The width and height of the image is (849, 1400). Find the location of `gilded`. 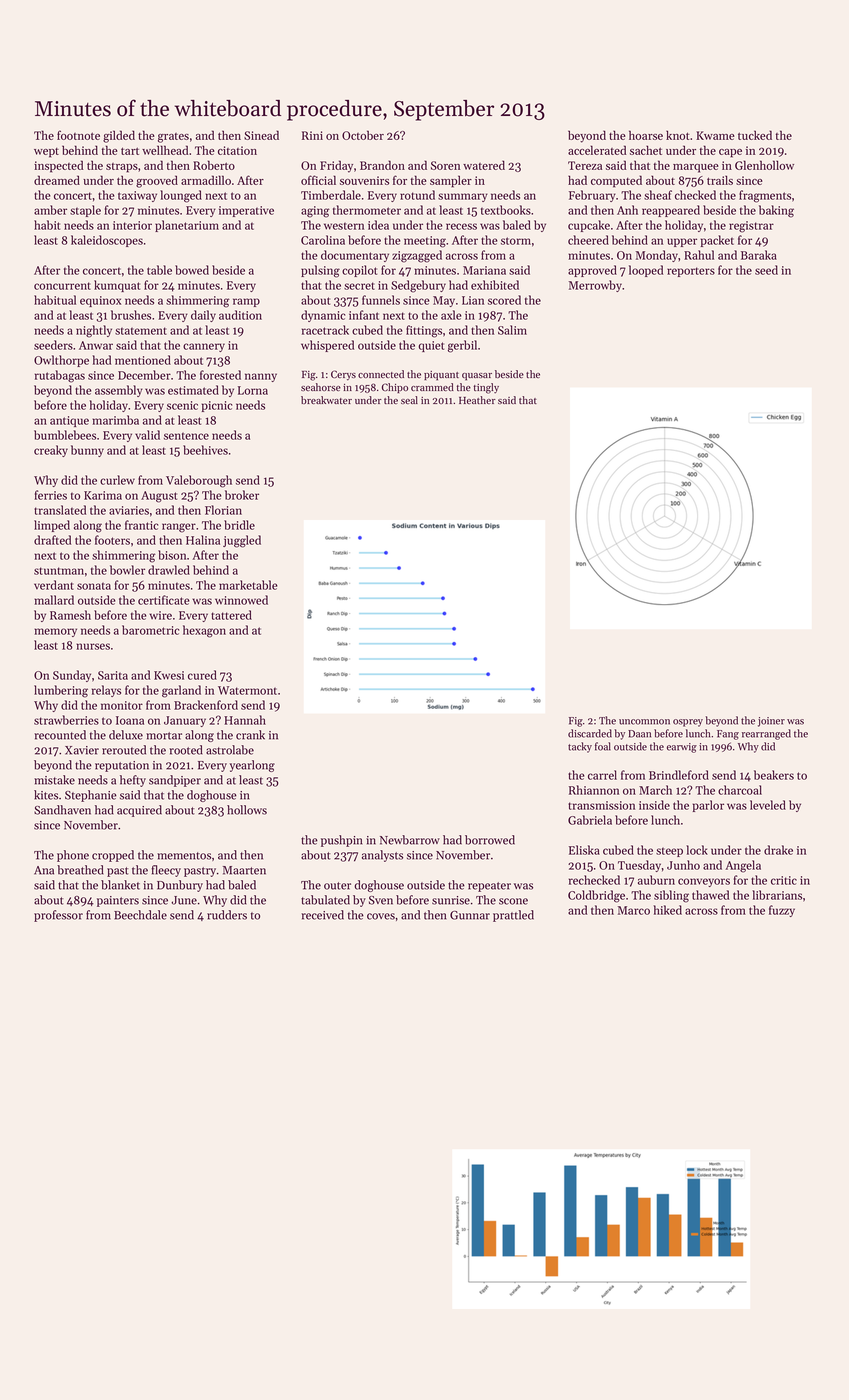

gilded is located at coordinates (119, 136).
